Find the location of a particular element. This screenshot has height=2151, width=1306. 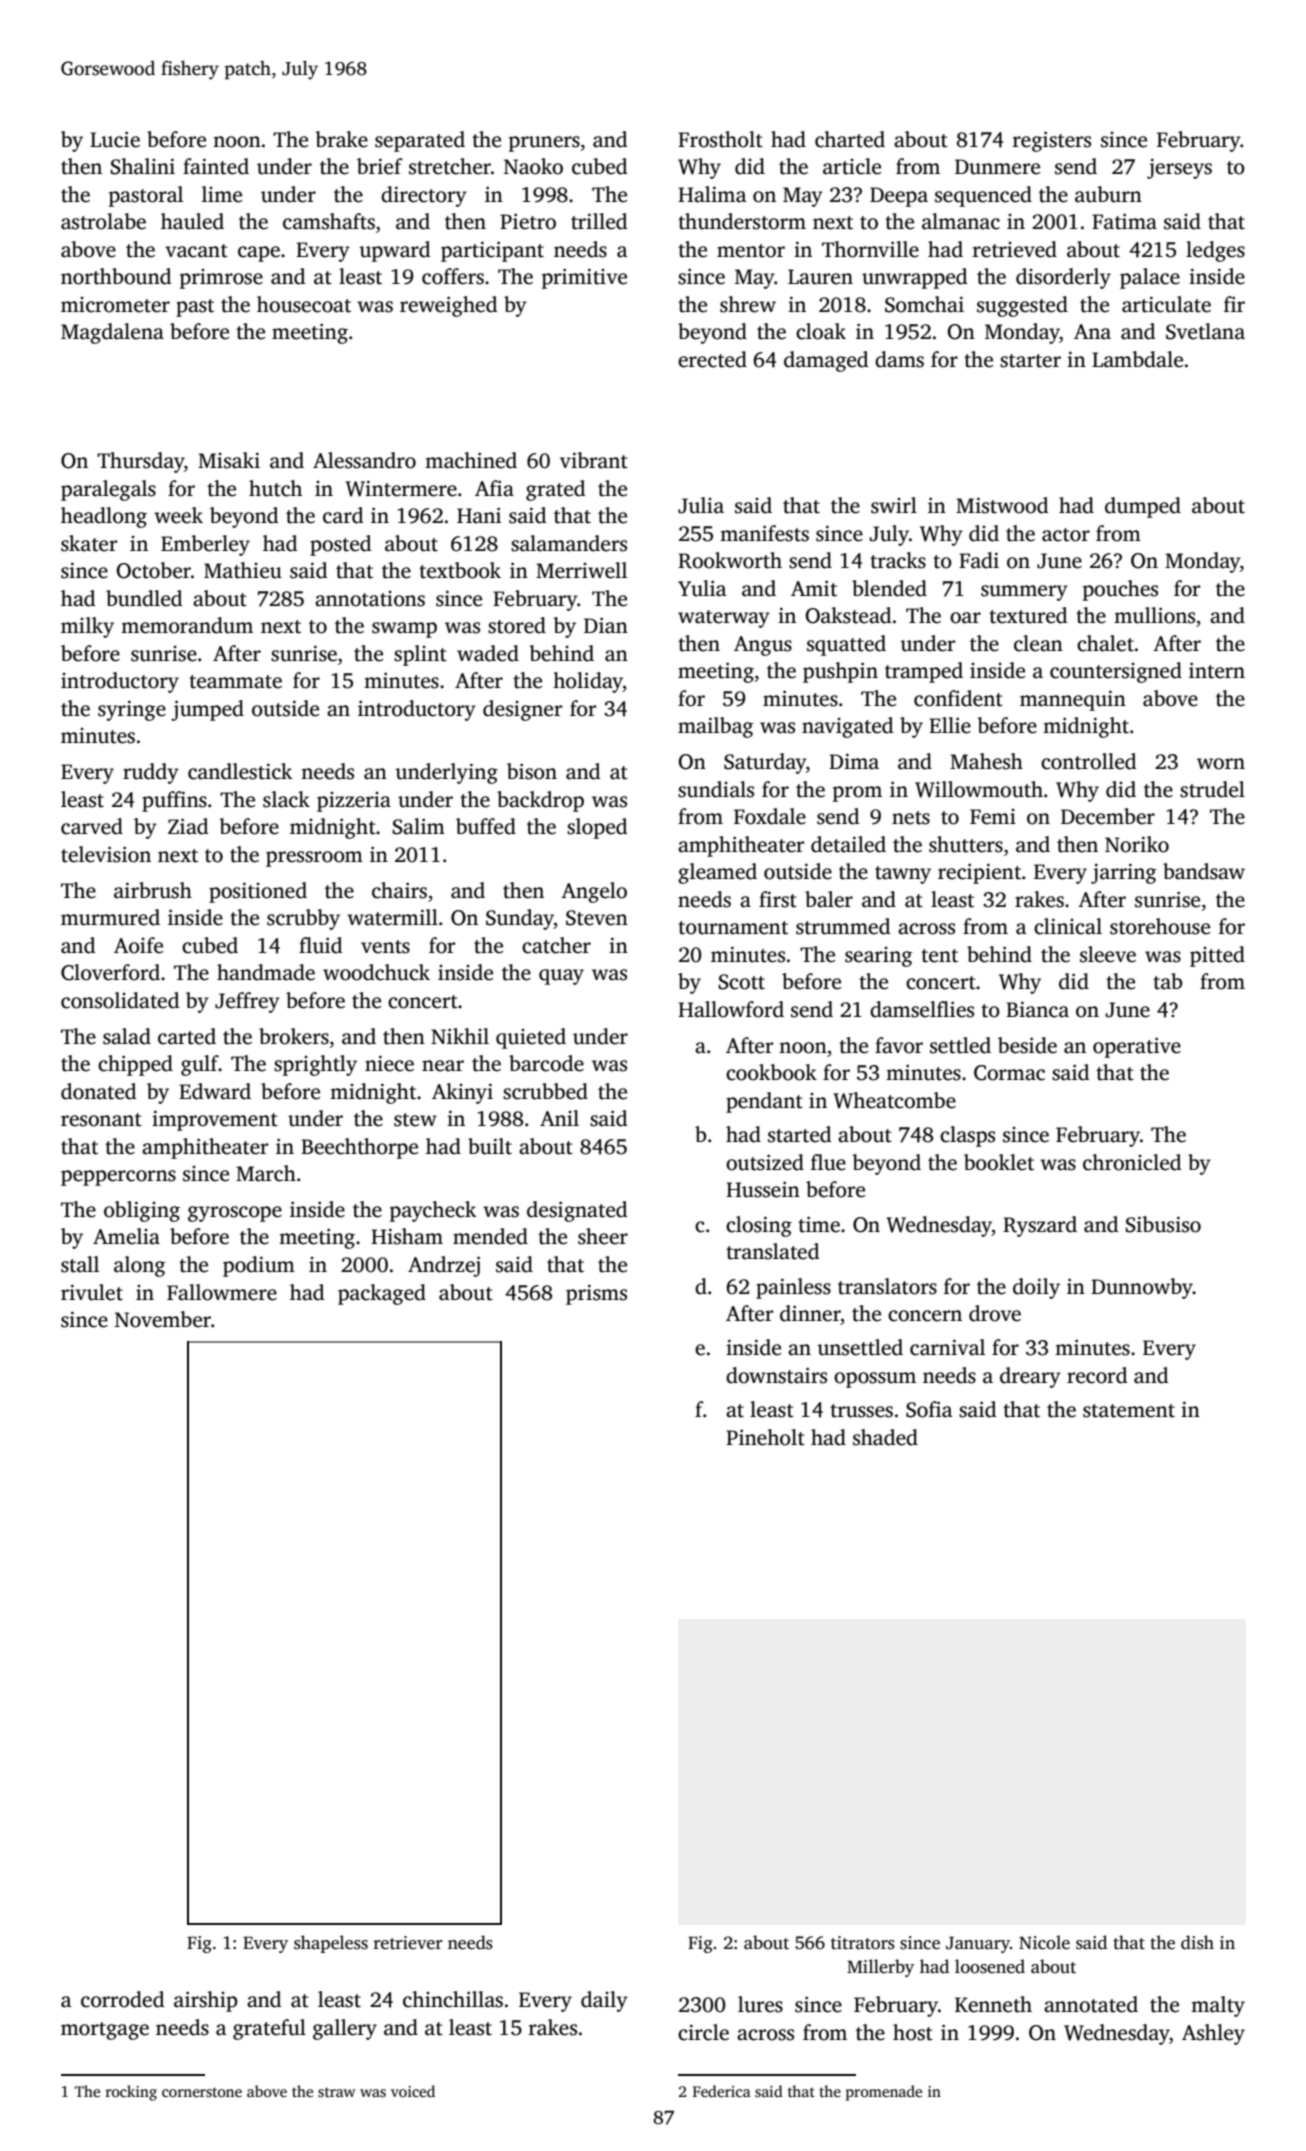

Lucie is located at coordinates (115, 139).
